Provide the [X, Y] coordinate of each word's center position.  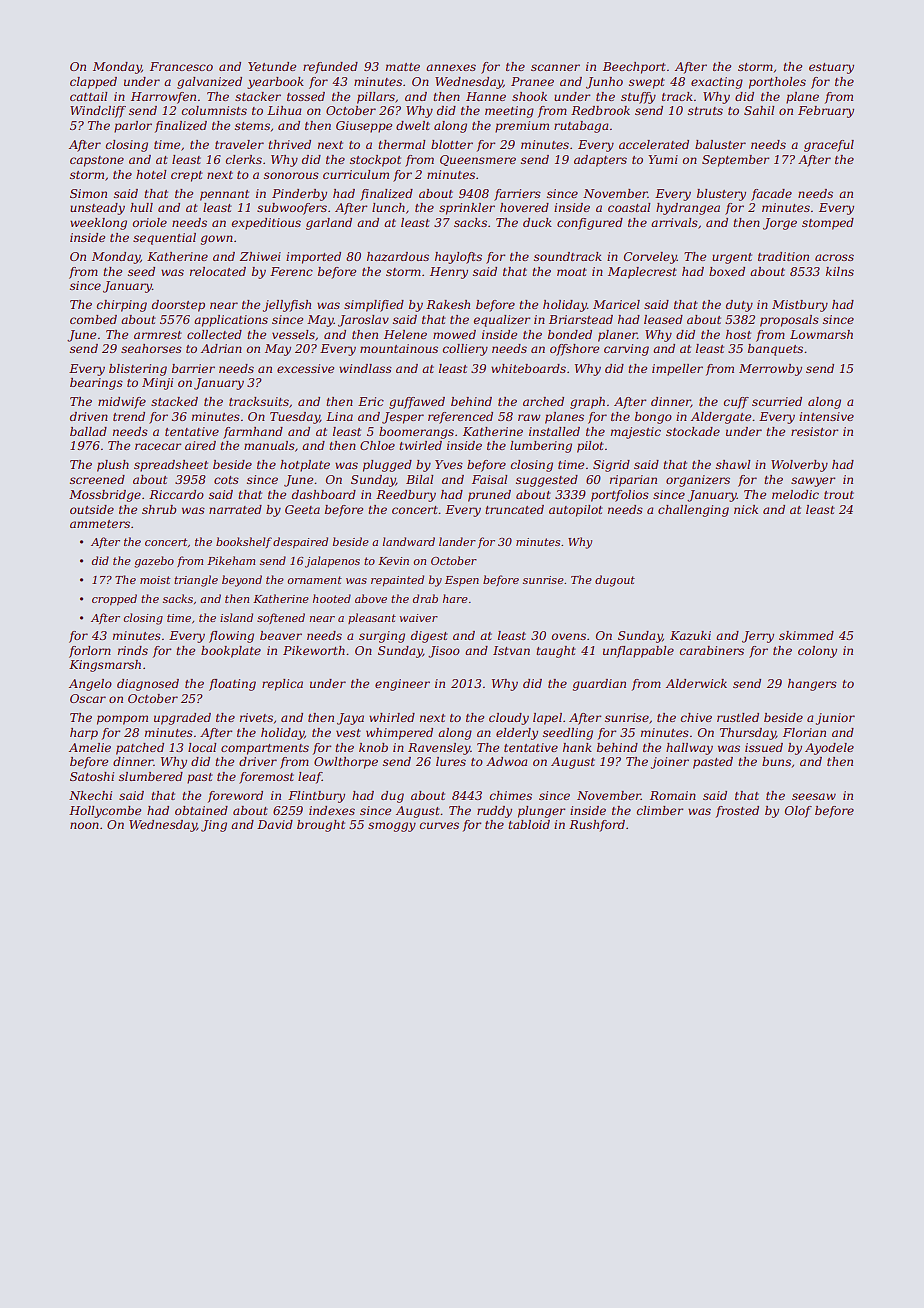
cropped [114, 600]
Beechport [634, 68]
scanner [555, 67]
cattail [88, 96]
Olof [798, 812]
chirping [121, 306]
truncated [514, 509]
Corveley [650, 258]
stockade [693, 431]
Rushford [597, 826]
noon [84, 825]
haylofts [458, 258]
